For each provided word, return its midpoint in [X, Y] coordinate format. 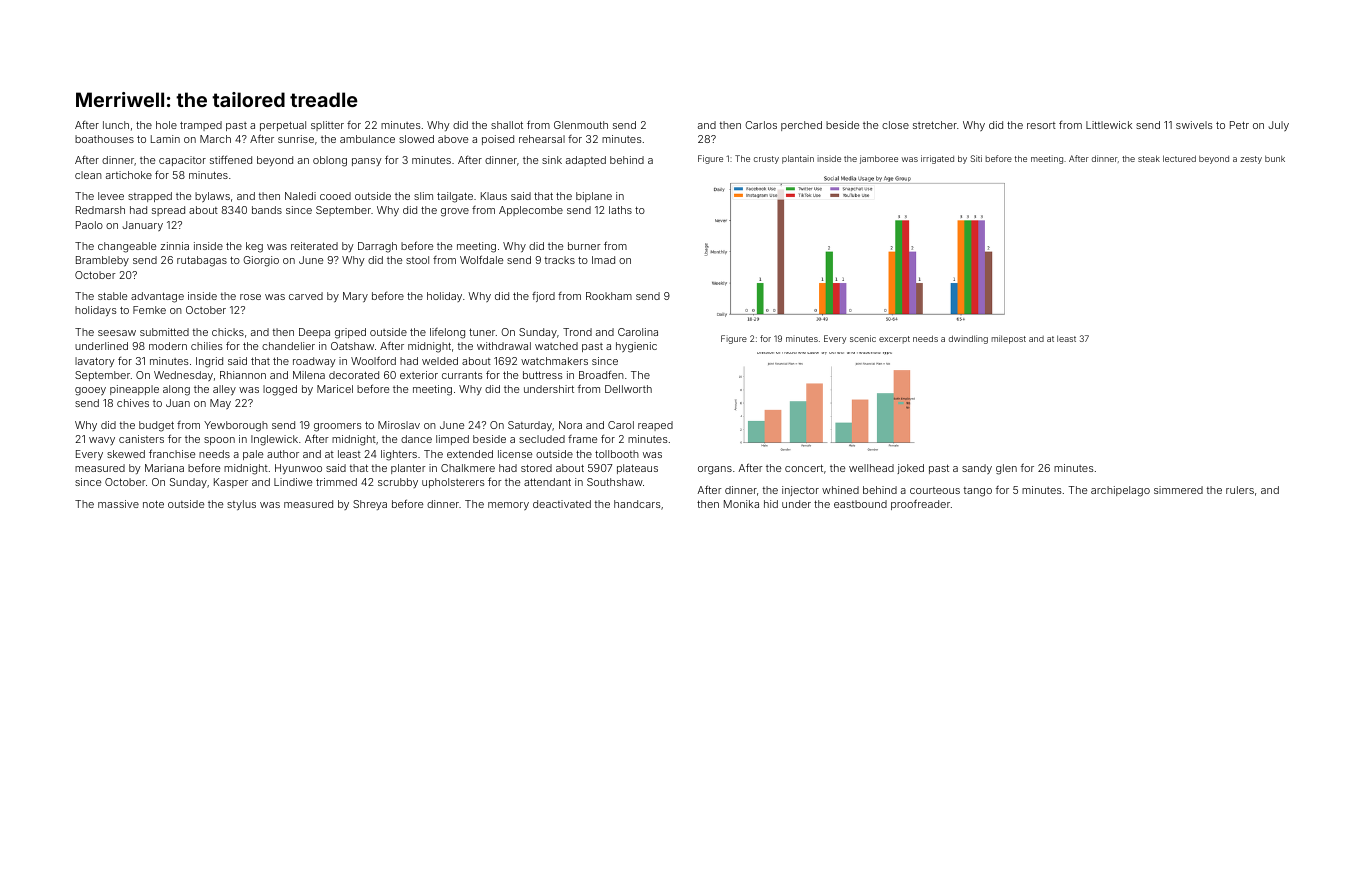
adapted [586, 161]
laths [620, 210]
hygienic [636, 347]
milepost [1008, 339]
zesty [1251, 160]
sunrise [296, 139]
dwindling [968, 339]
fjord [543, 297]
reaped [655, 426]
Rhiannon [243, 375]
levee [111, 196]
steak [1149, 158]
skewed [126, 454]
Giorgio [261, 261]
